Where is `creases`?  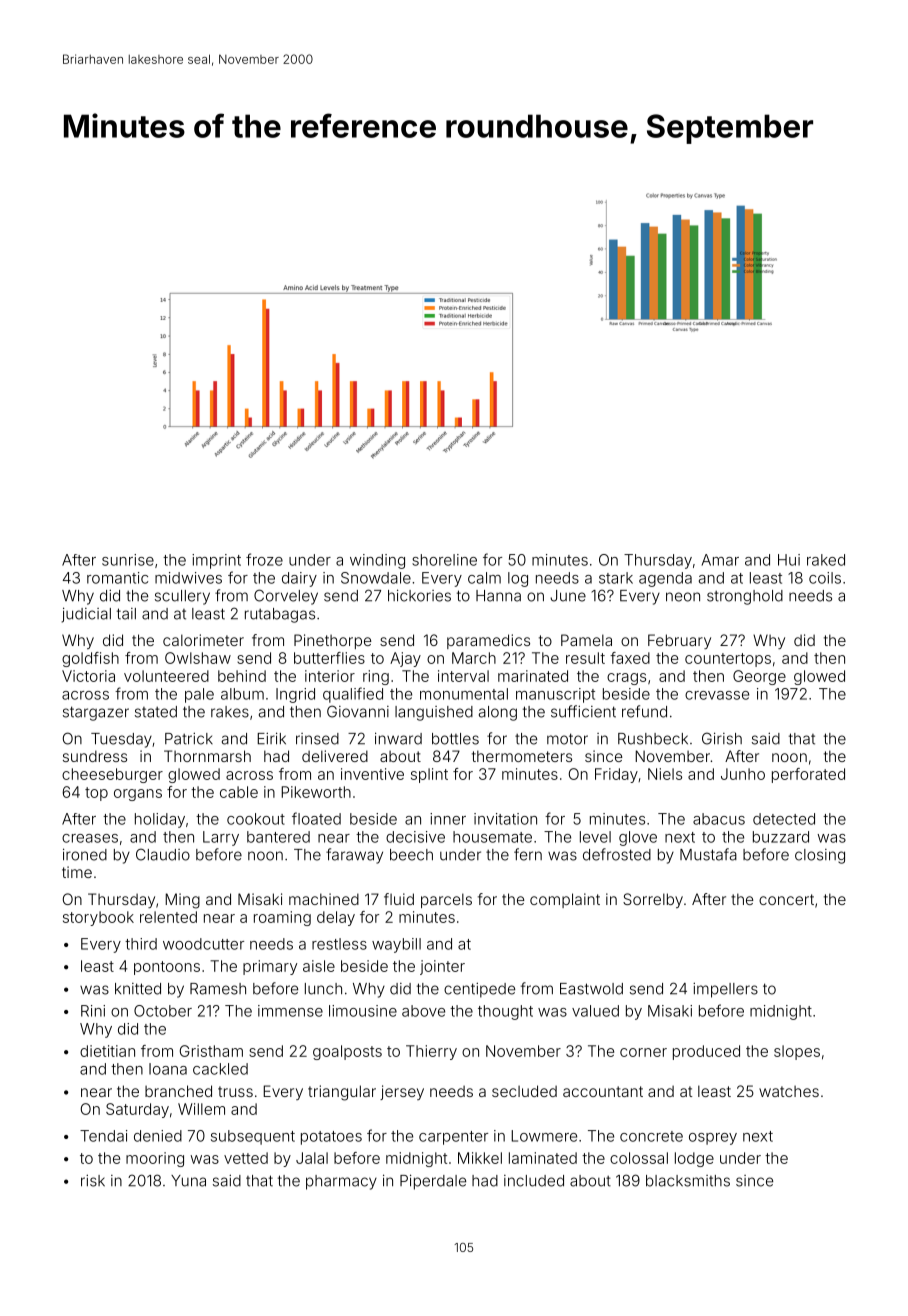 creases is located at coordinates (90, 838).
